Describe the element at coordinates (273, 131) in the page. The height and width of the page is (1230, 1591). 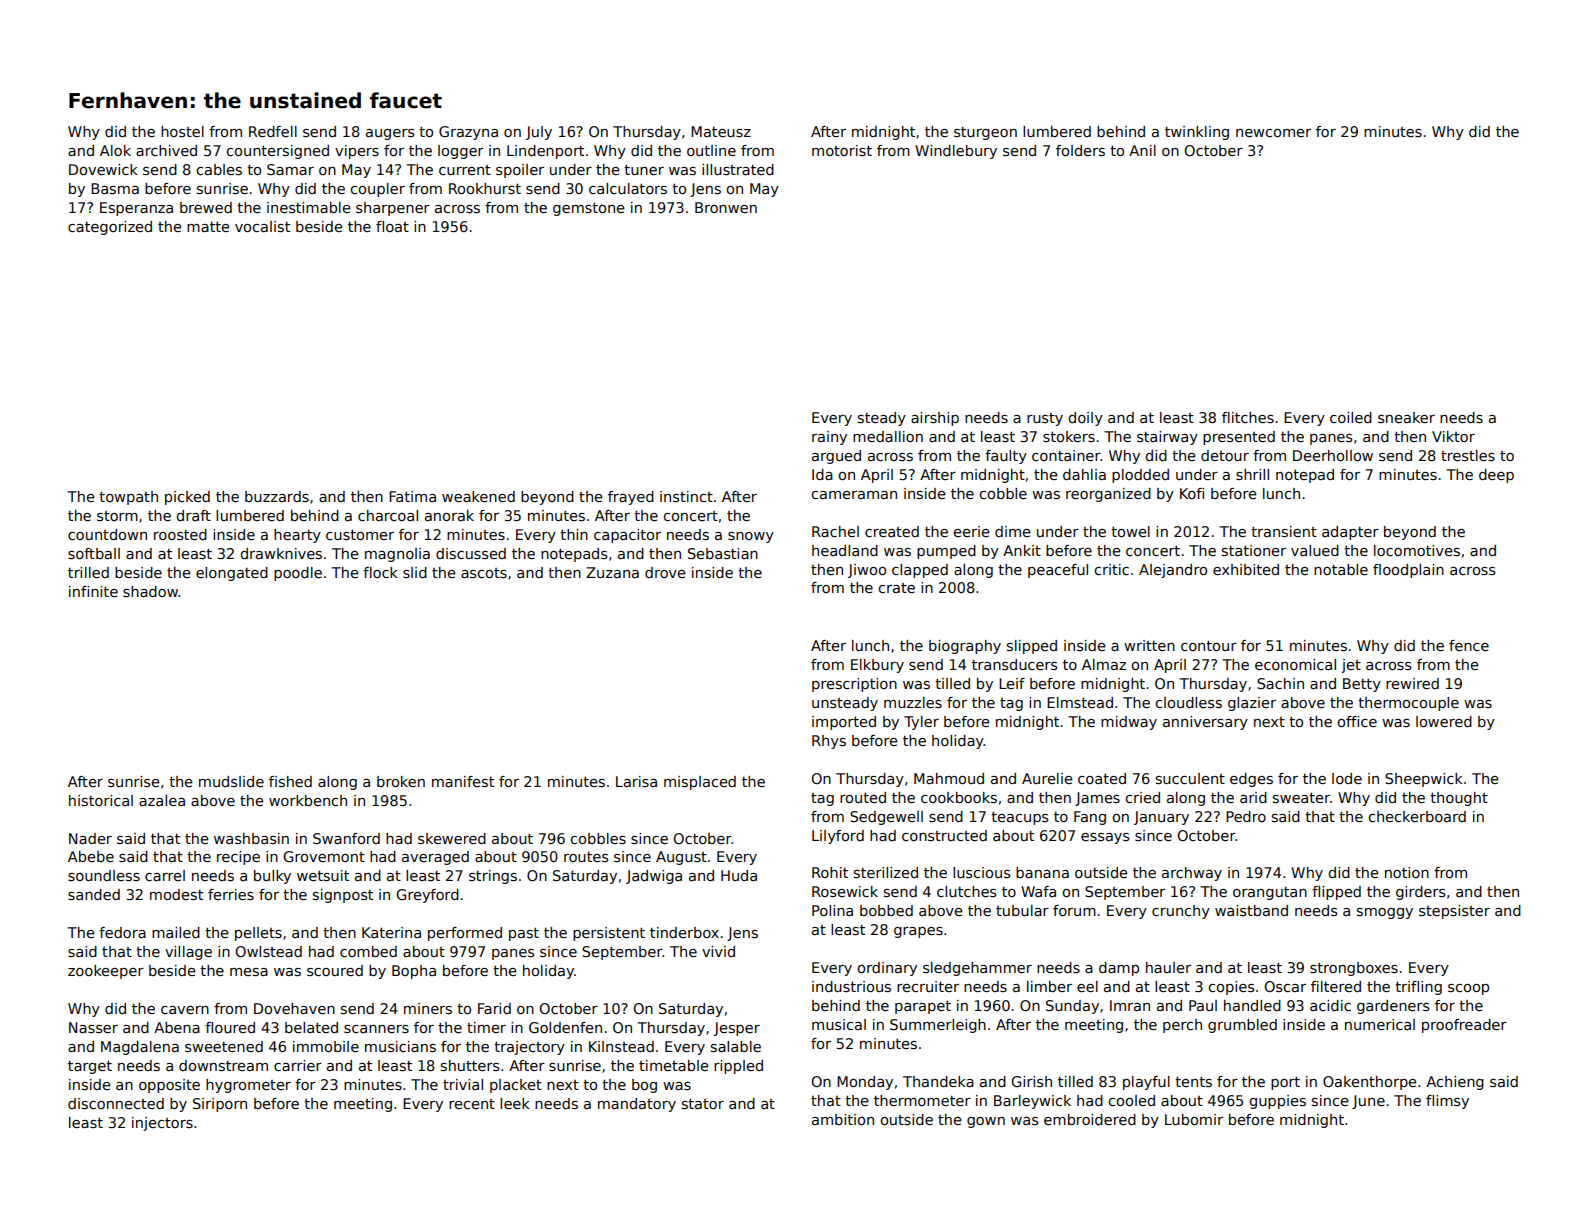
I see `Redfell` at that location.
